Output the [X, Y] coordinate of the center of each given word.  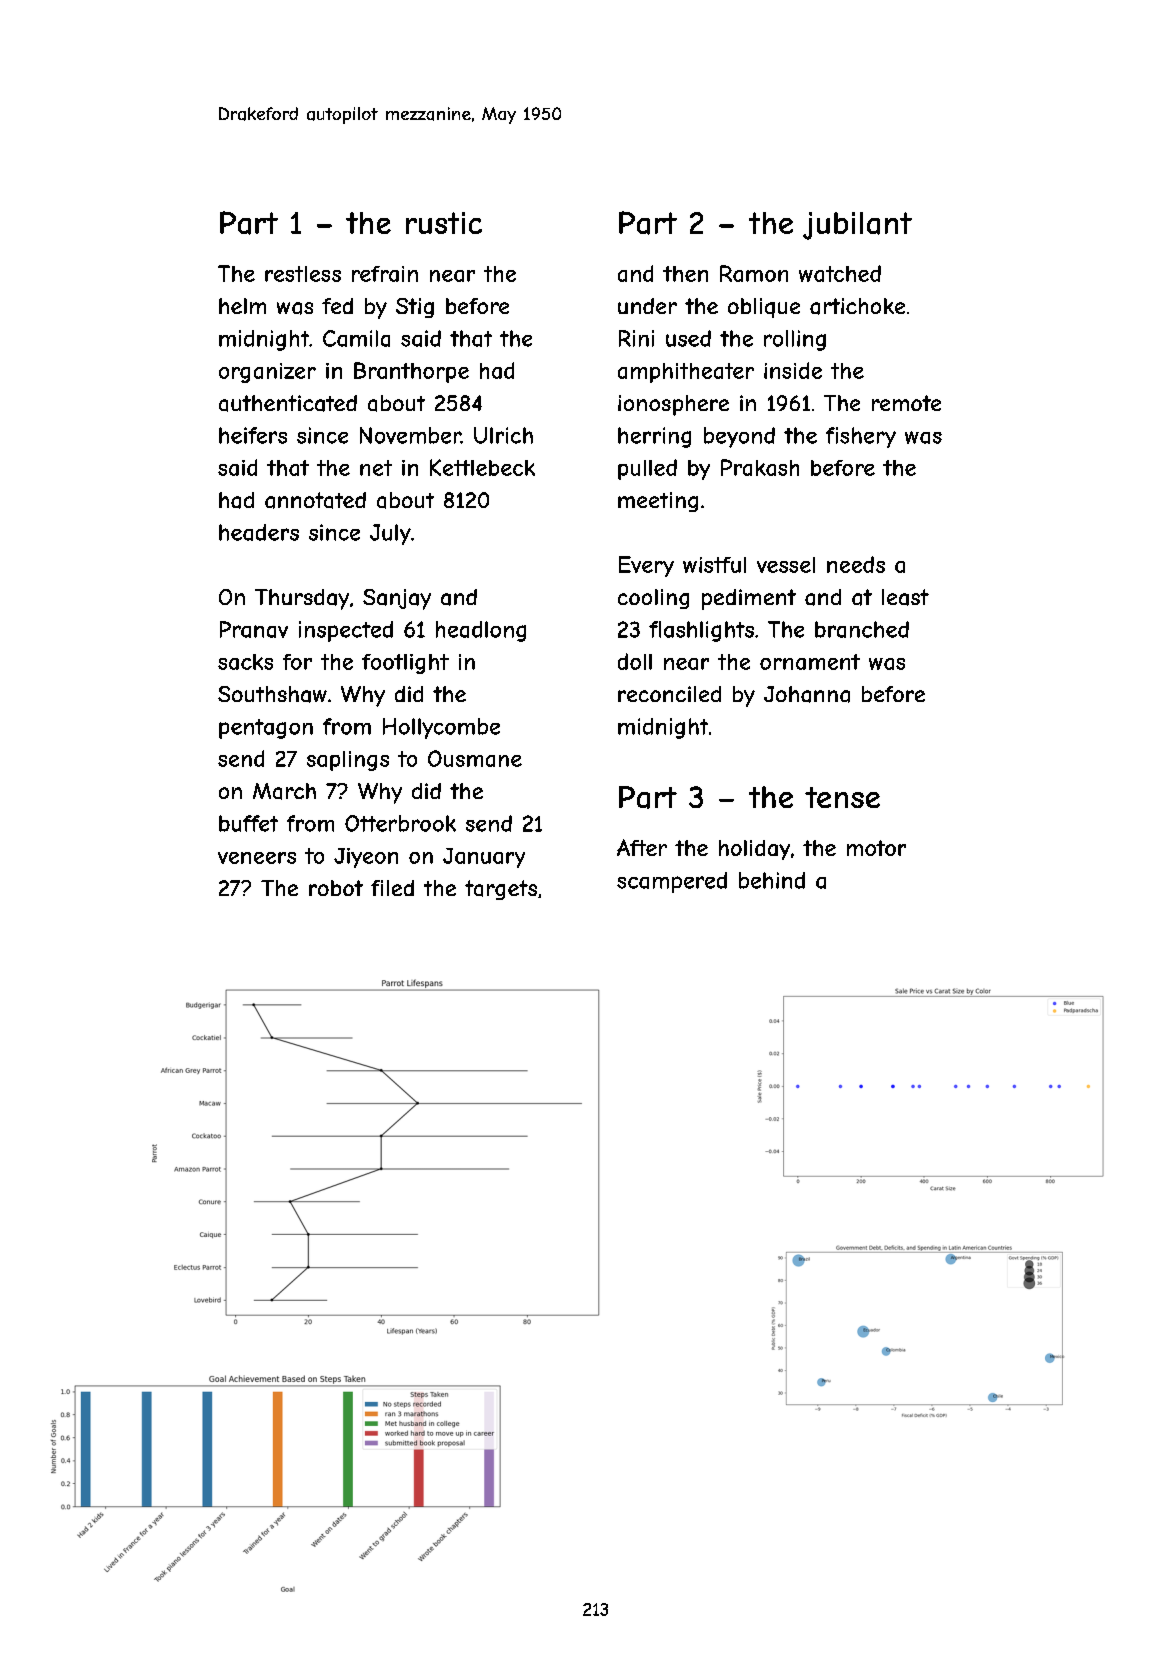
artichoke [857, 306]
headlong [481, 631]
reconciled [669, 694]
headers [259, 532]
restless [303, 274]
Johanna [807, 694]
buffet [248, 823]
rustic [444, 223]
